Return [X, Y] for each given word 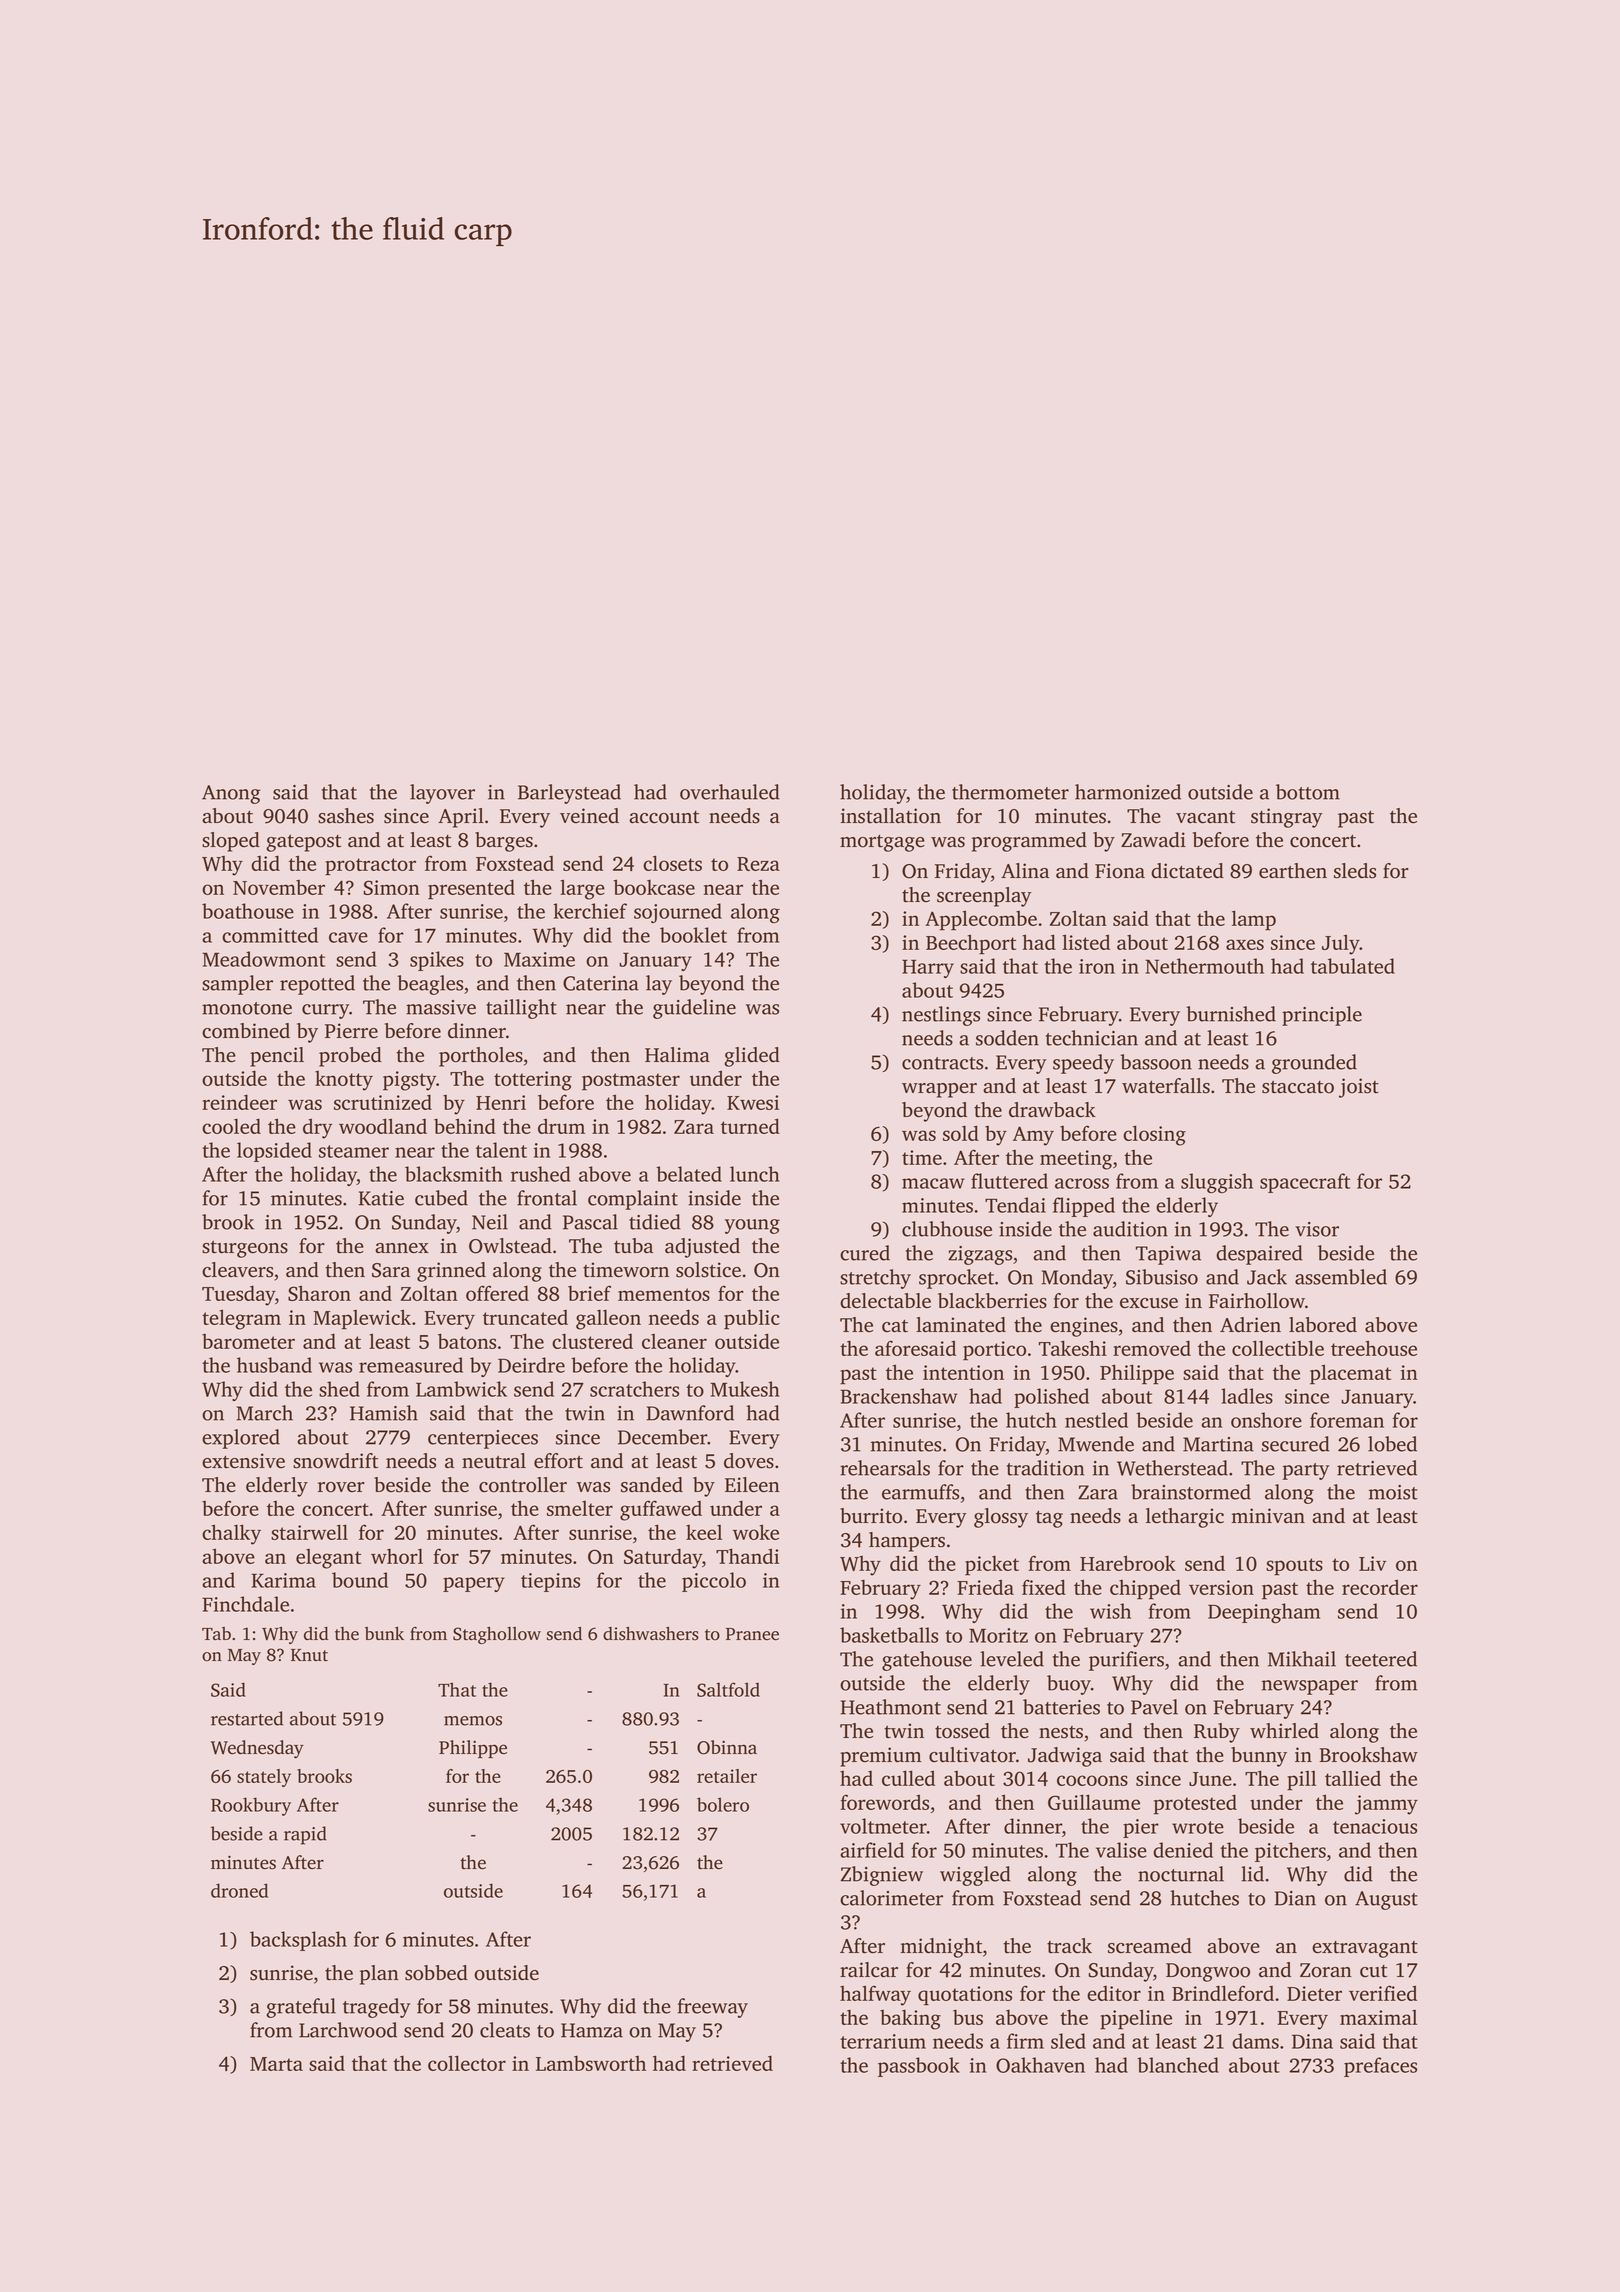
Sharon [319, 1293]
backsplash [298, 1941]
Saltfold [728, 1689]
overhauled [730, 792]
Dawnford [690, 1413]
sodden [1007, 1038]
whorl [397, 1556]
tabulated [1353, 966]
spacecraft [1305, 1183]
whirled [1284, 1731]
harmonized [1128, 792]
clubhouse [947, 1229]
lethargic [1185, 1518]
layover [442, 794]
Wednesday [257, 1749]
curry [325, 1011]
